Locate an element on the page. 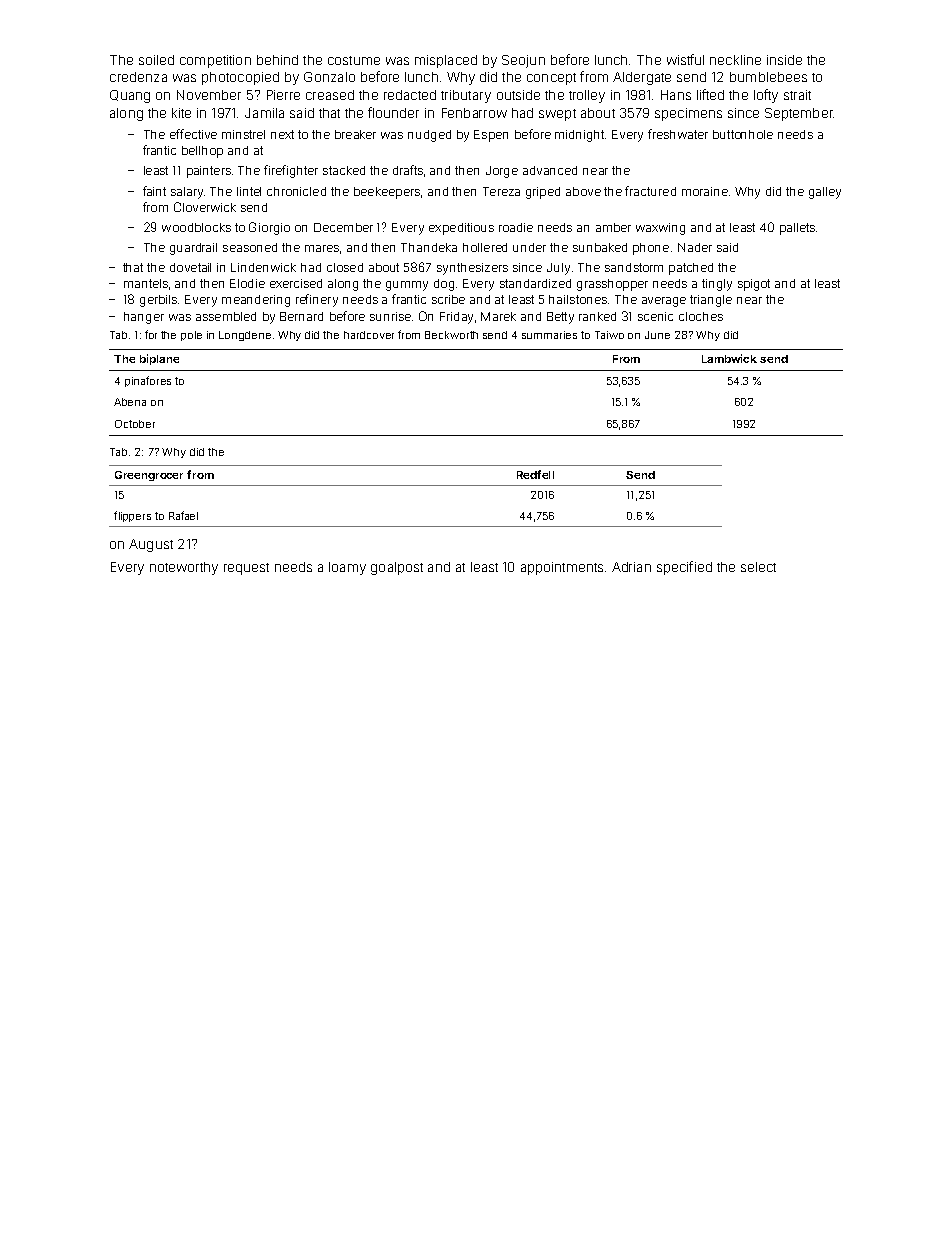 This document has height=1233, width=952. soiled is located at coordinates (156, 60).
